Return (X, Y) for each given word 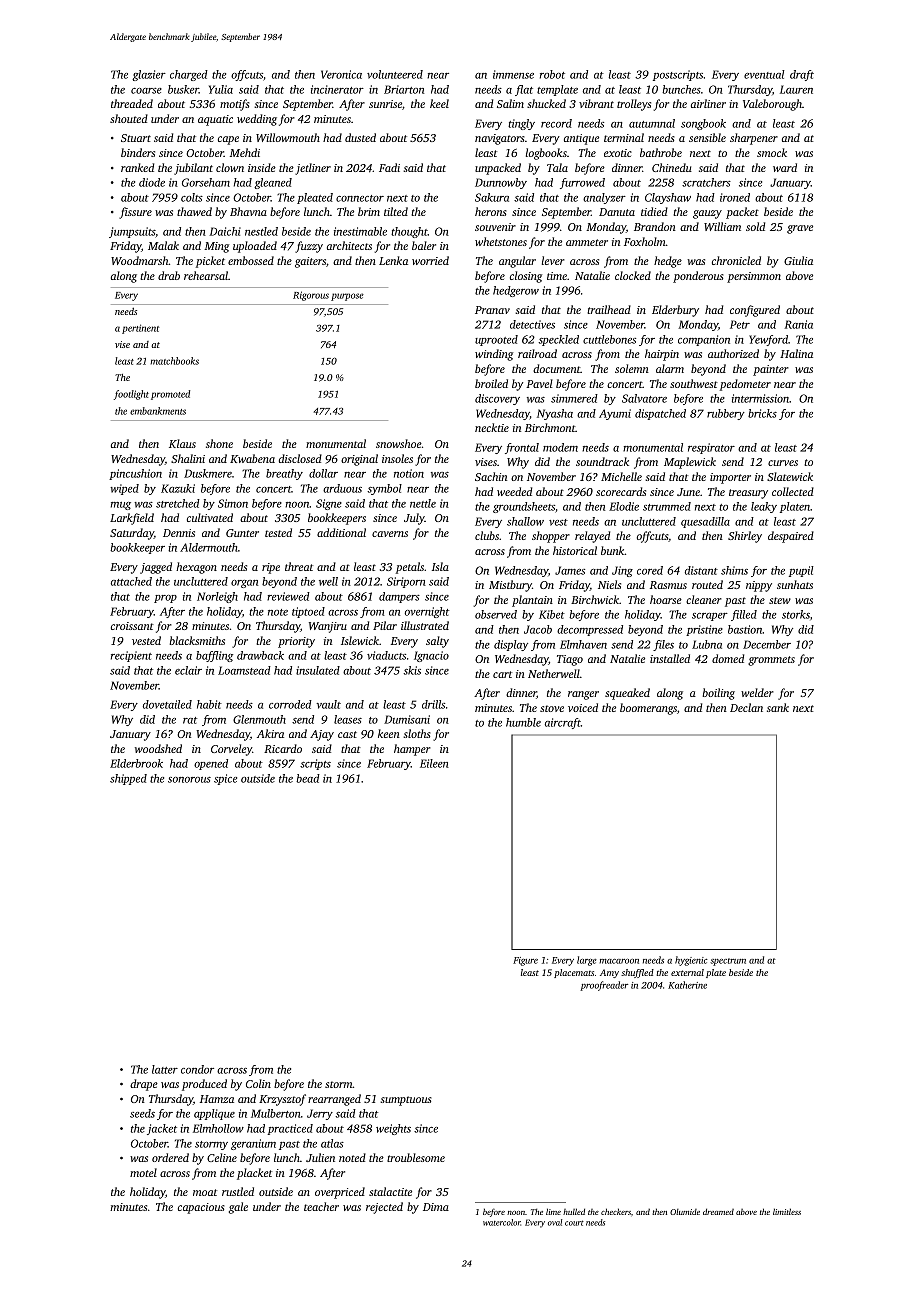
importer (730, 478)
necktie (492, 427)
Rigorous (311, 296)
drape (144, 1085)
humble (523, 722)
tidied (654, 211)
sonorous (189, 780)
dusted (360, 137)
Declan (746, 707)
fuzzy (309, 247)
